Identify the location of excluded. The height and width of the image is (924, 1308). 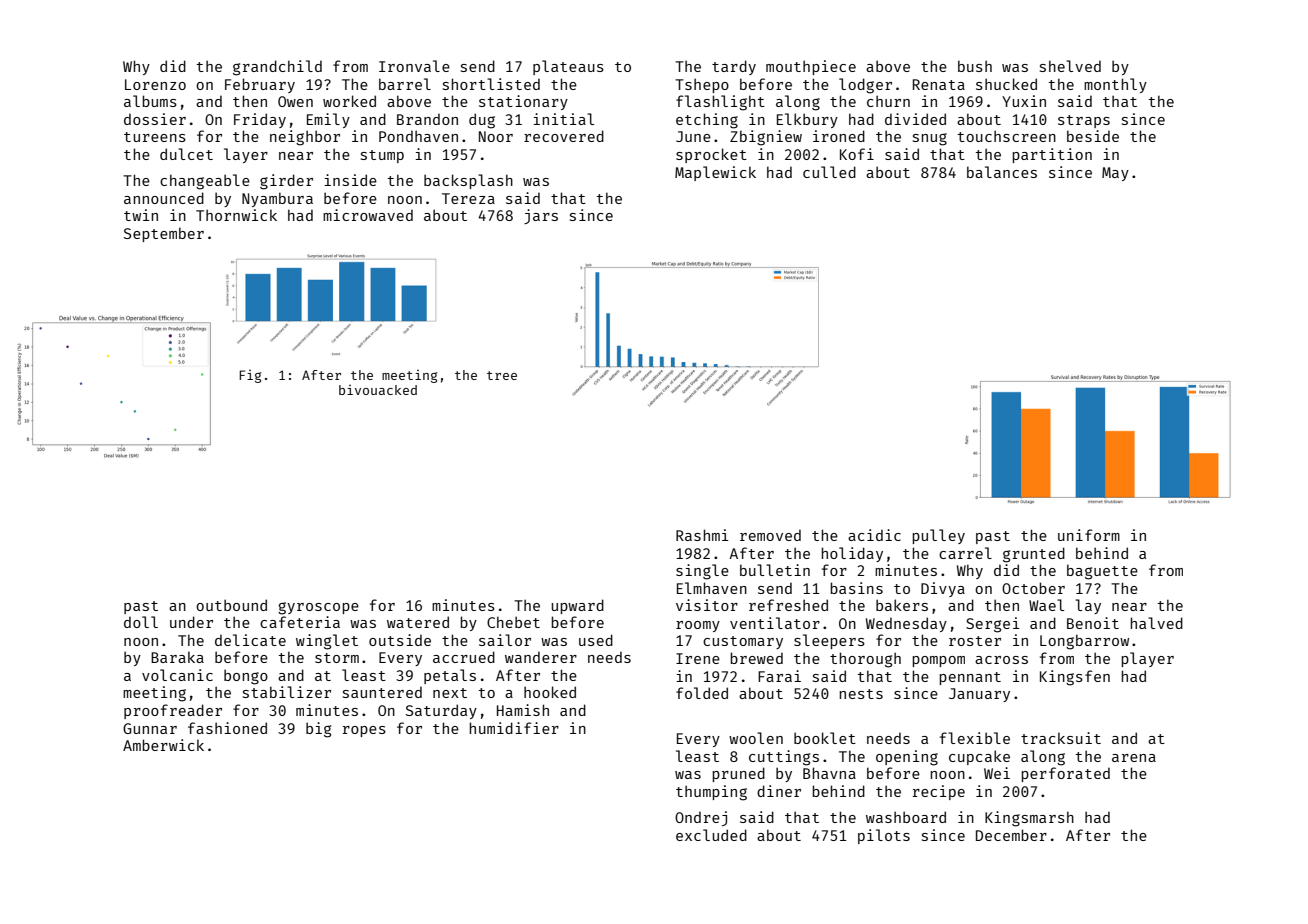
(711, 835).
